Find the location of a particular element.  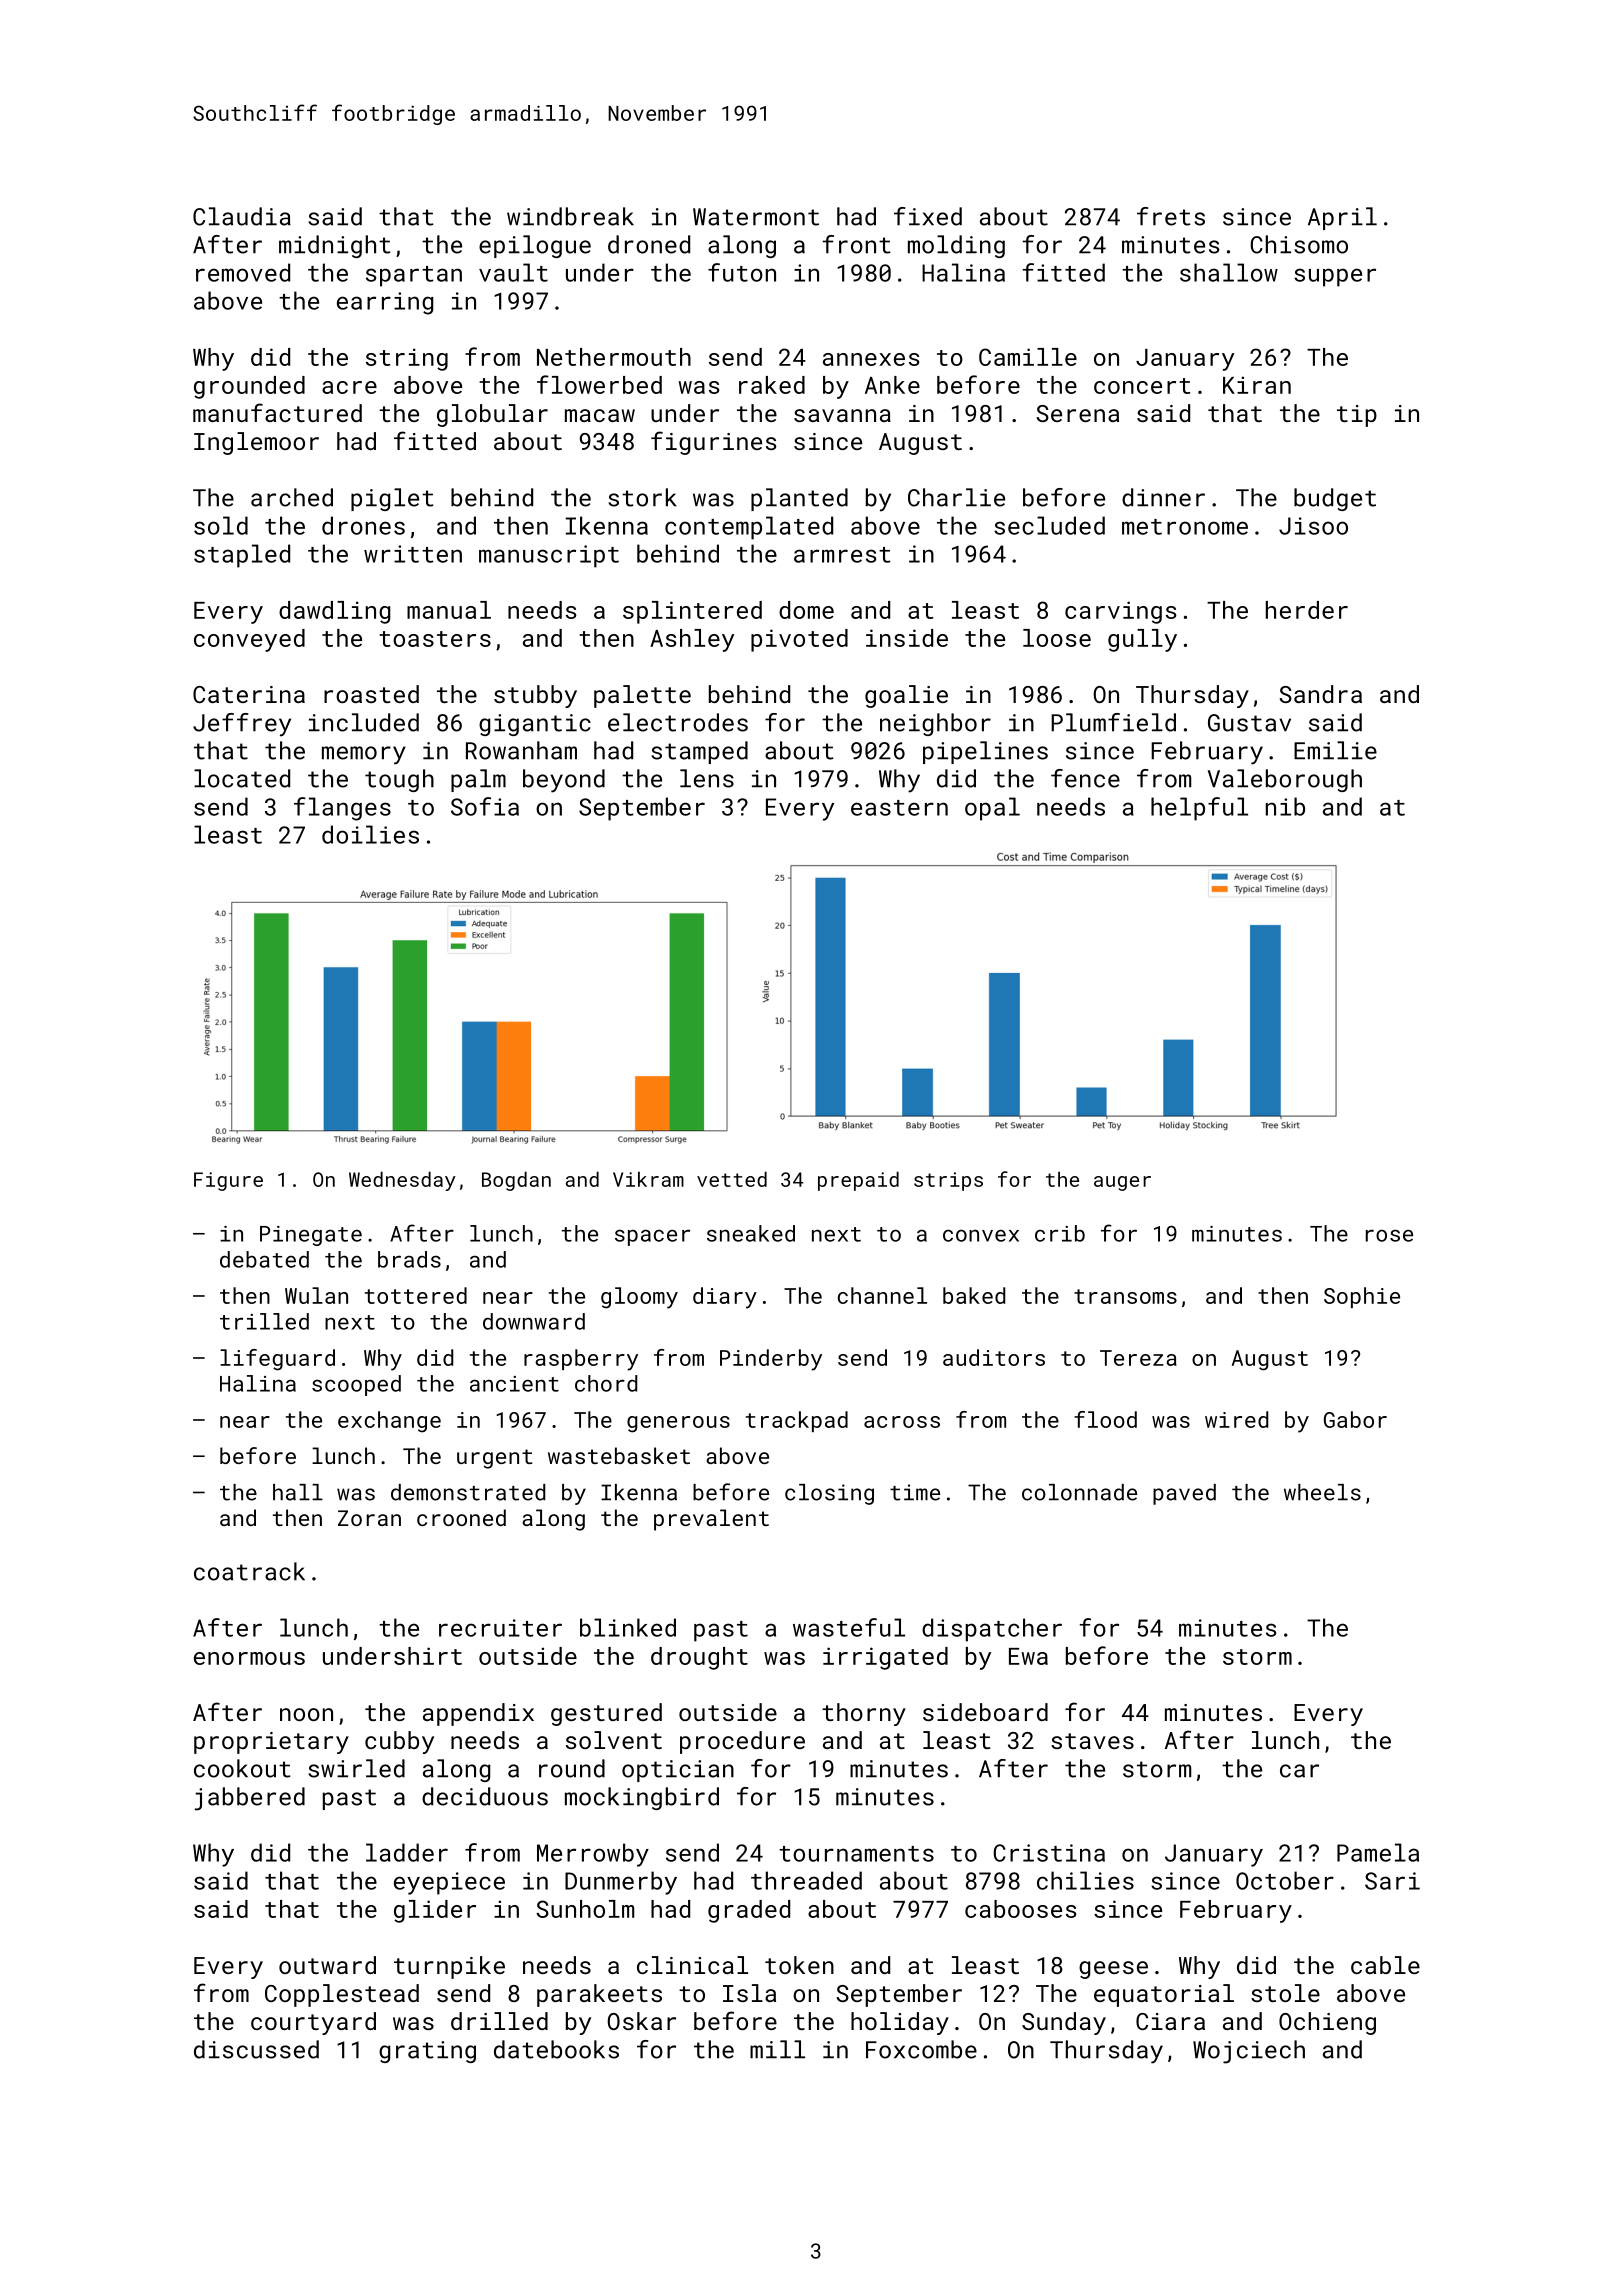

debated is located at coordinates (264, 1259).
